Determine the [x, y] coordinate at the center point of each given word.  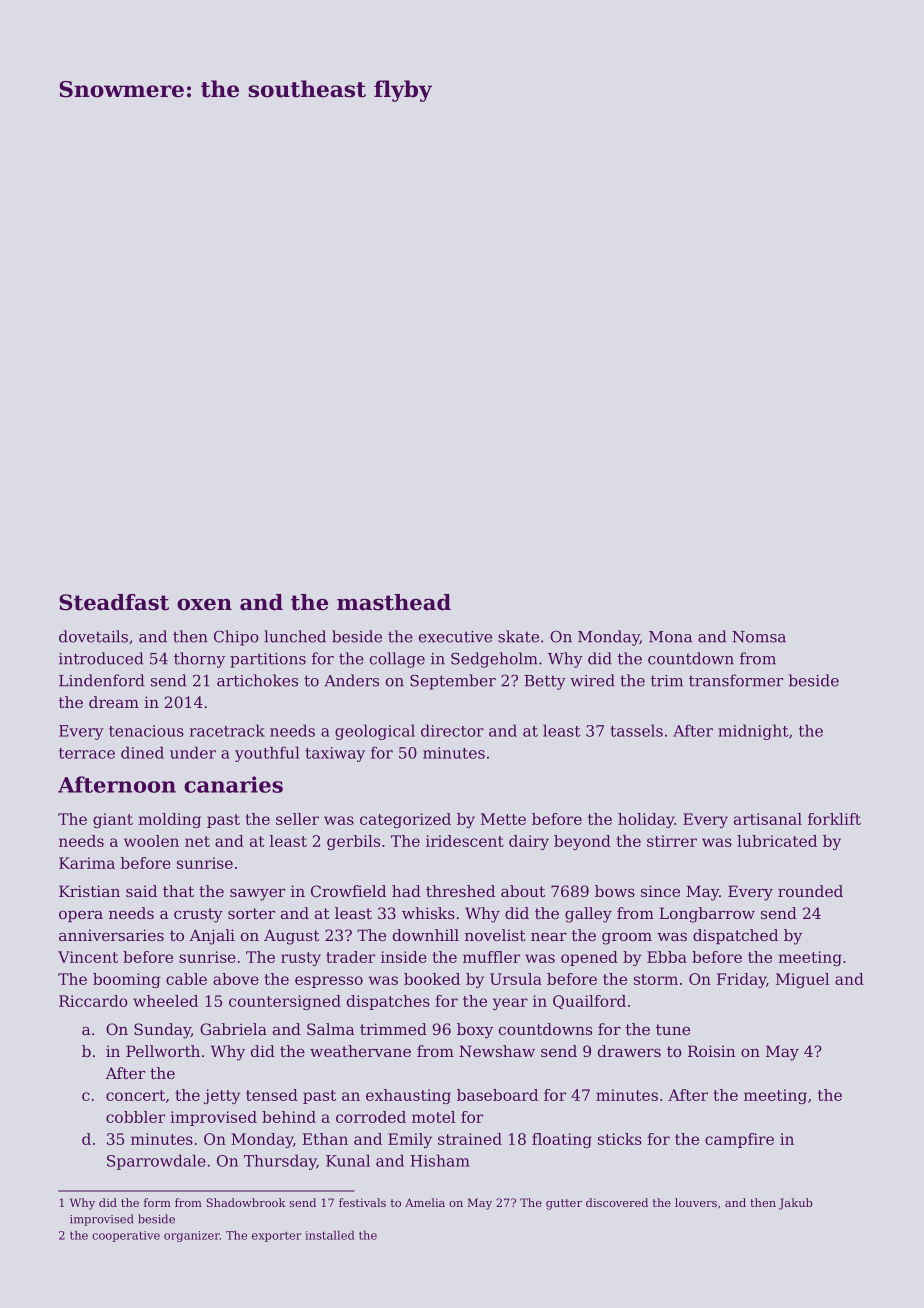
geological [375, 732]
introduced [101, 658]
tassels [636, 730]
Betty [545, 682]
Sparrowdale [156, 1162]
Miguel [802, 980]
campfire [739, 1140]
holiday [646, 820]
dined [142, 752]
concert [135, 1095]
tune [673, 1029]
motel [433, 1117]
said [141, 891]
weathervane [360, 1051]
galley [588, 915]
